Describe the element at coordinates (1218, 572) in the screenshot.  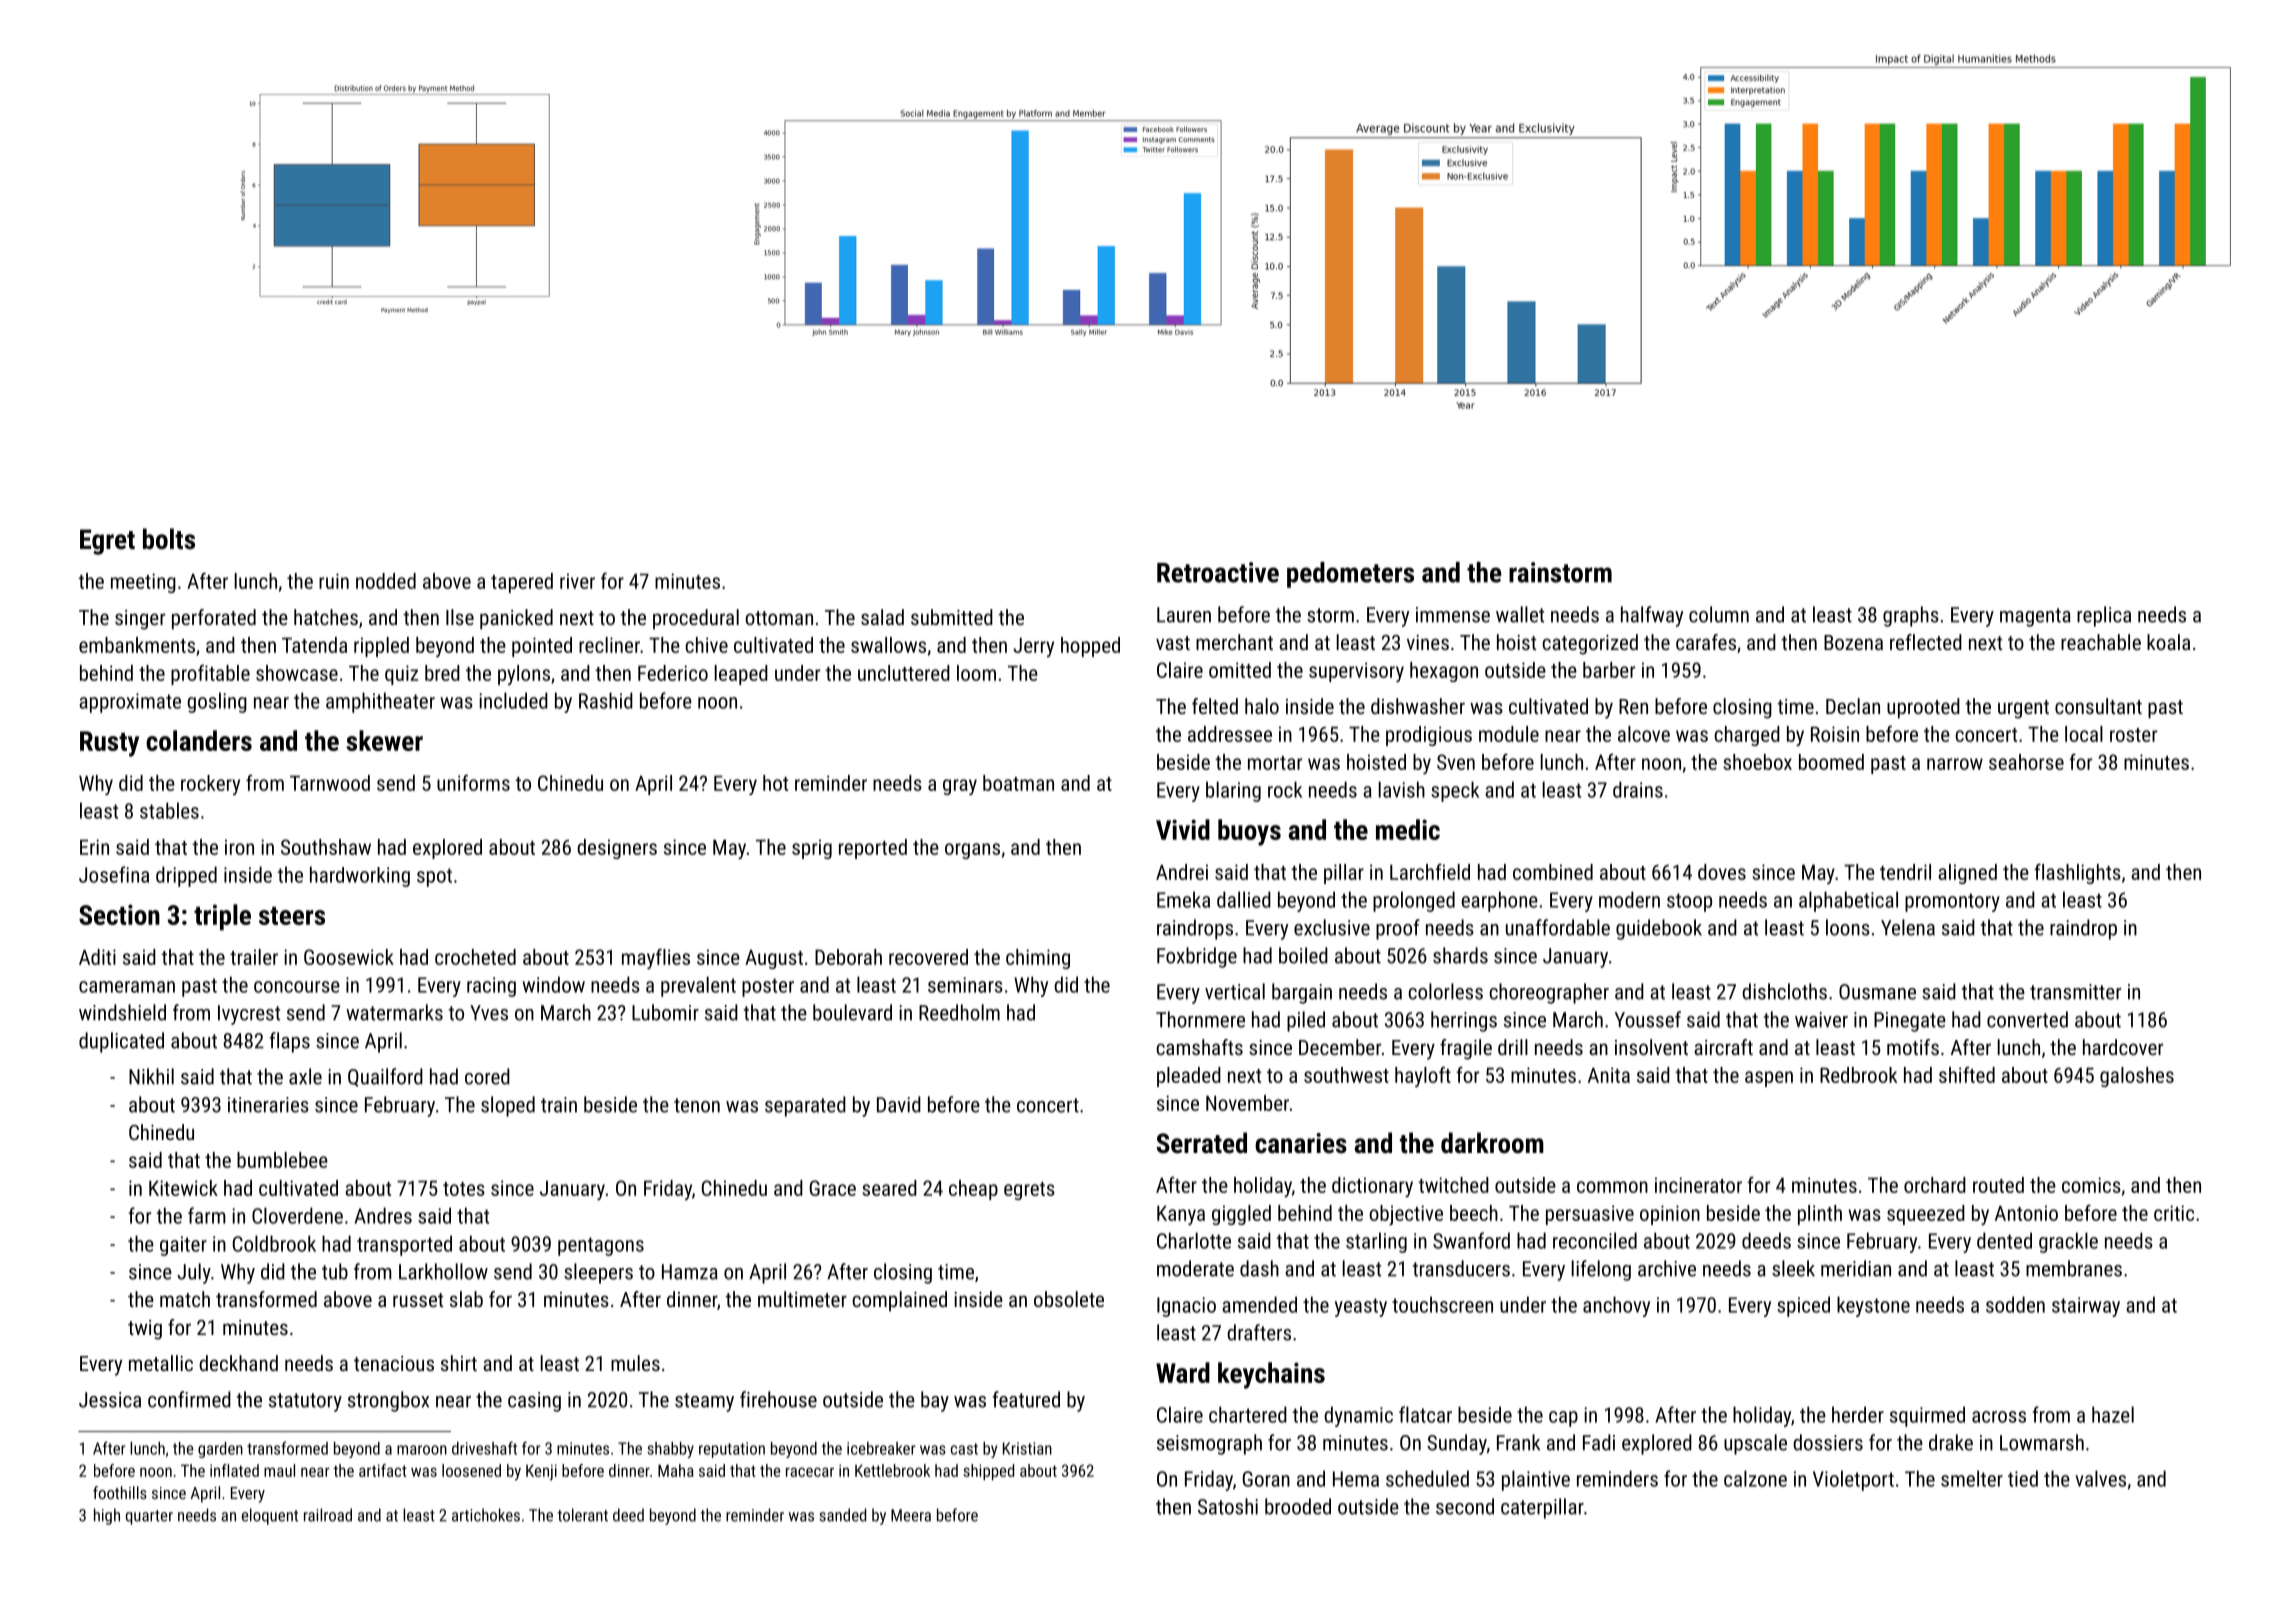
I see `Retroactive` at that location.
